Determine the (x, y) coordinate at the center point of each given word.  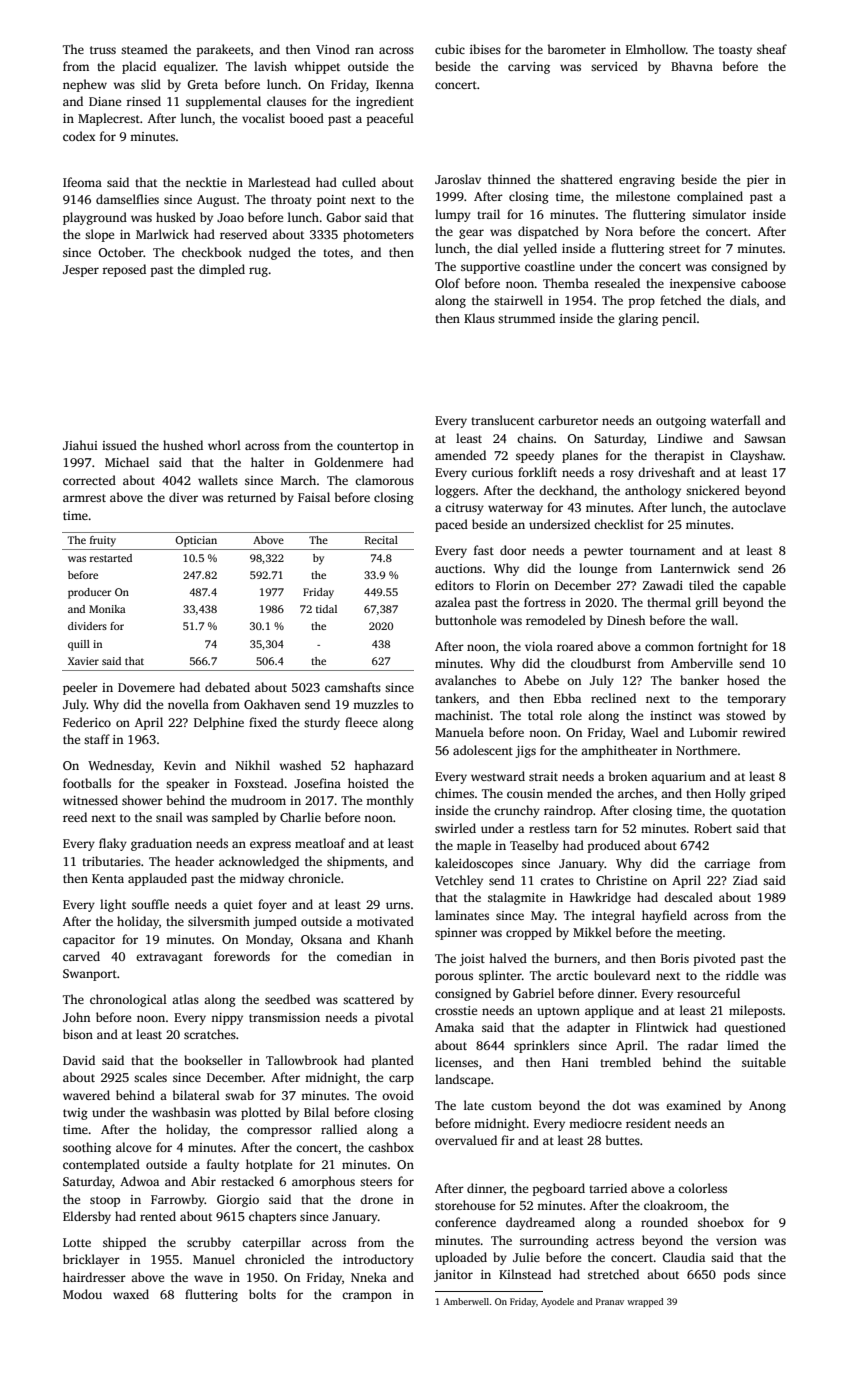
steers (376, 1182)
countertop (367, 447)
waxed (131, 1294)
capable (764, 586)
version (736, 1240)
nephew (85, 85)
